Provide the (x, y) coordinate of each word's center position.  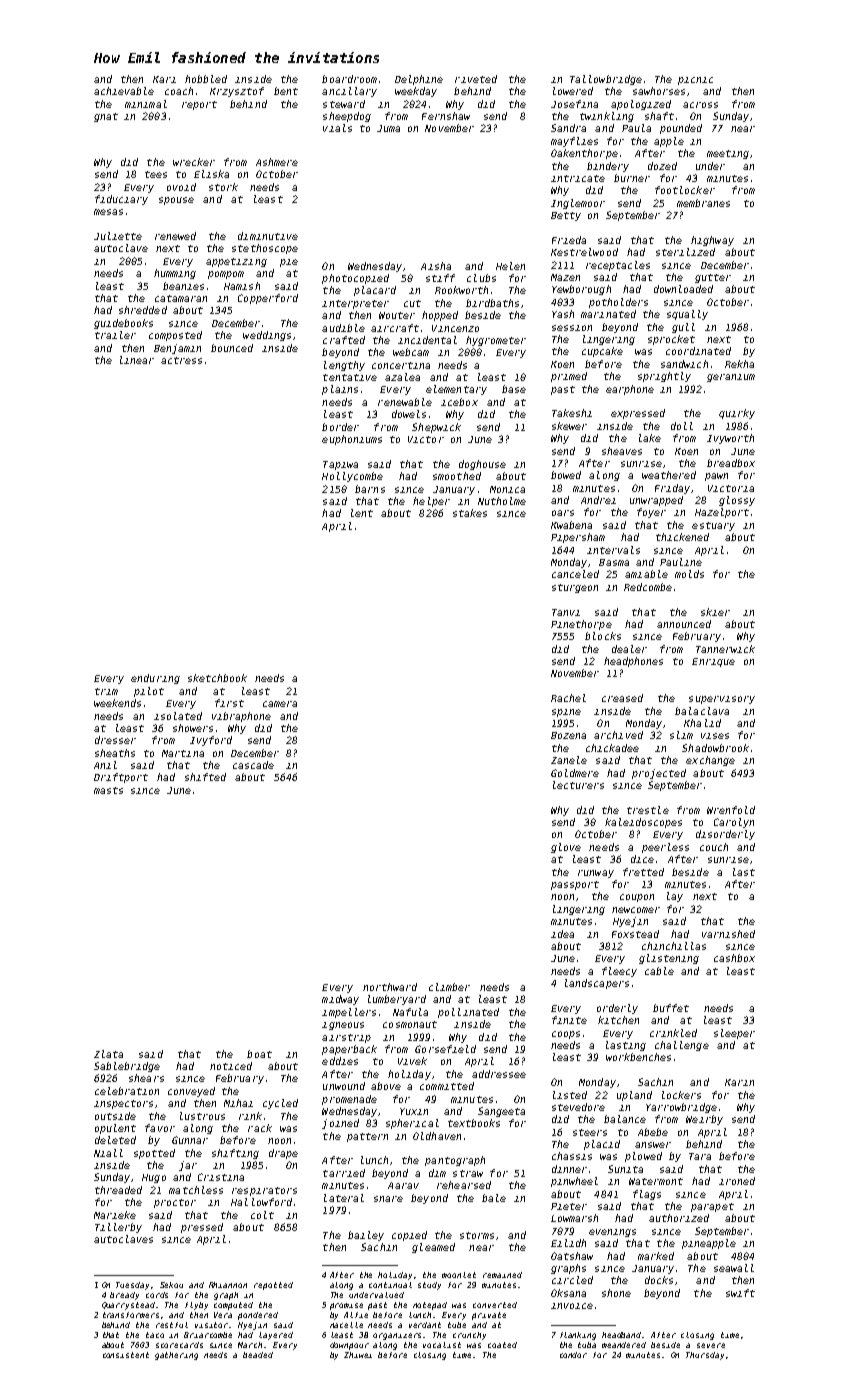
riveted (476, 79)
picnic (695, 81)
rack (260, 1128)
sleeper (734, 1034)
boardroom (349, 79)
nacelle (346, 1325)
